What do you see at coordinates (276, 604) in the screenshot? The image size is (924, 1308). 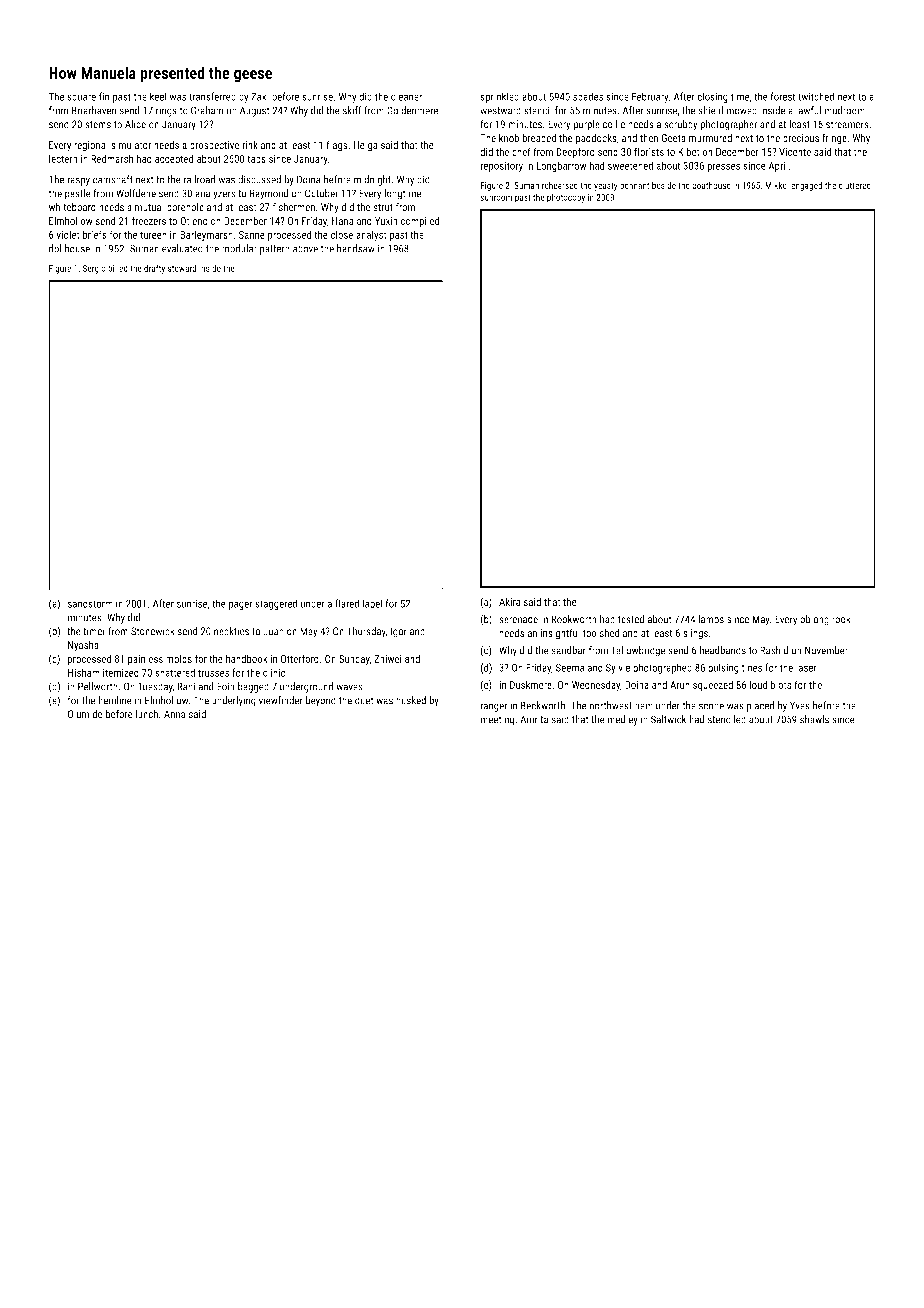 I see `staggered` at bounding box center [276, 604].
